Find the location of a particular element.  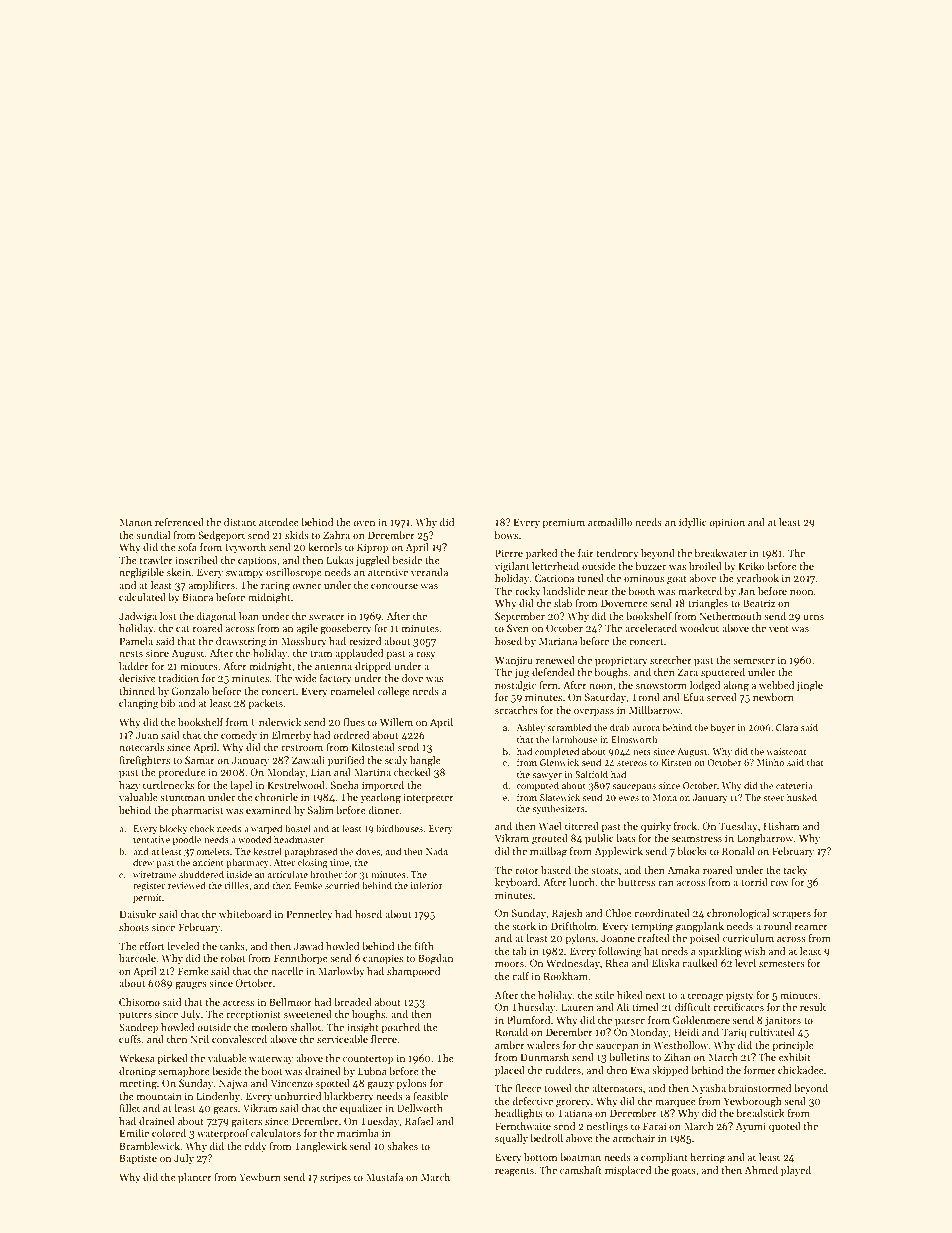

opinion is located at coordinates (727, 523).
